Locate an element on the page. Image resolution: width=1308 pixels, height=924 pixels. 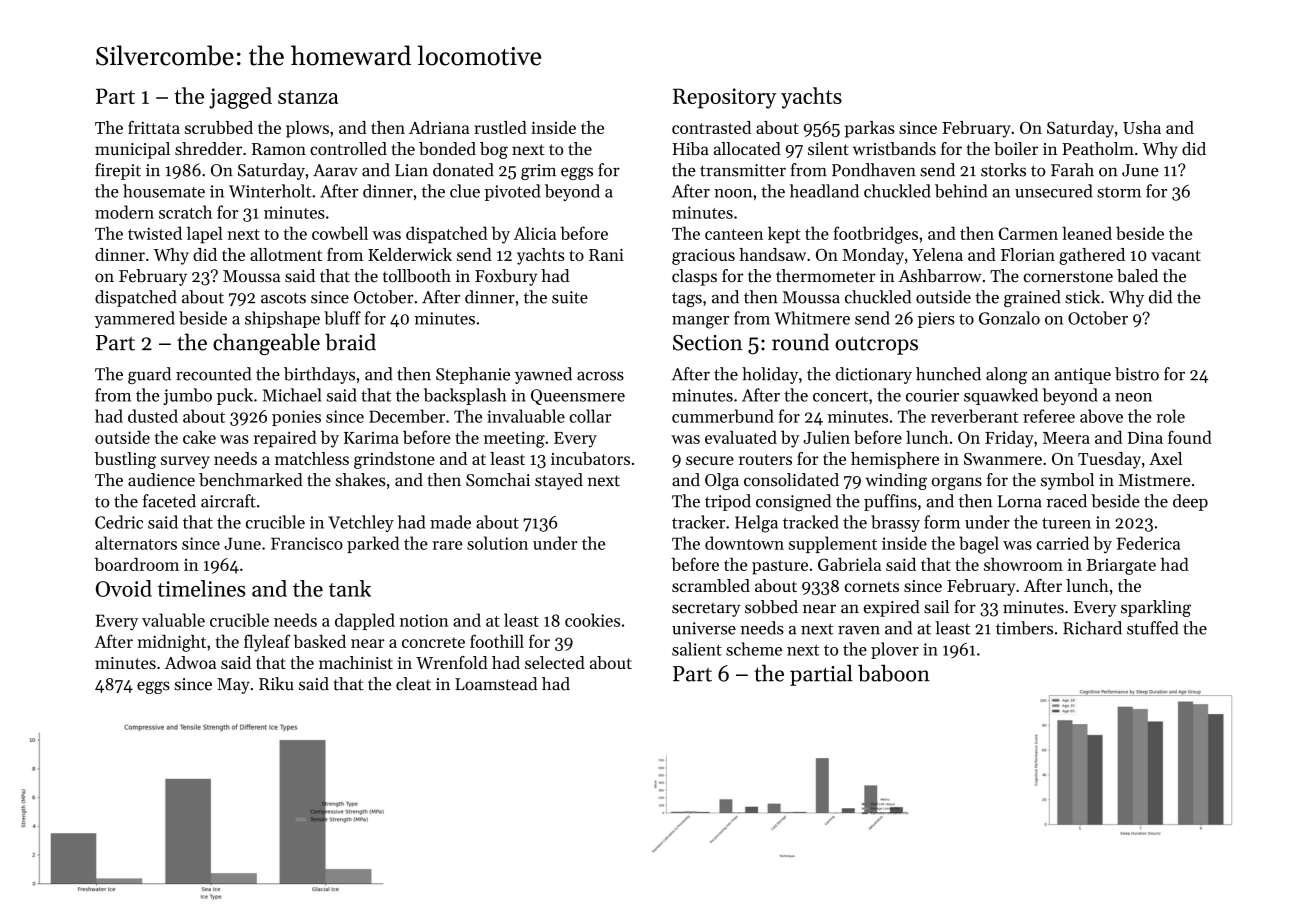
Stephanie is located at coordinates (473, 375).
